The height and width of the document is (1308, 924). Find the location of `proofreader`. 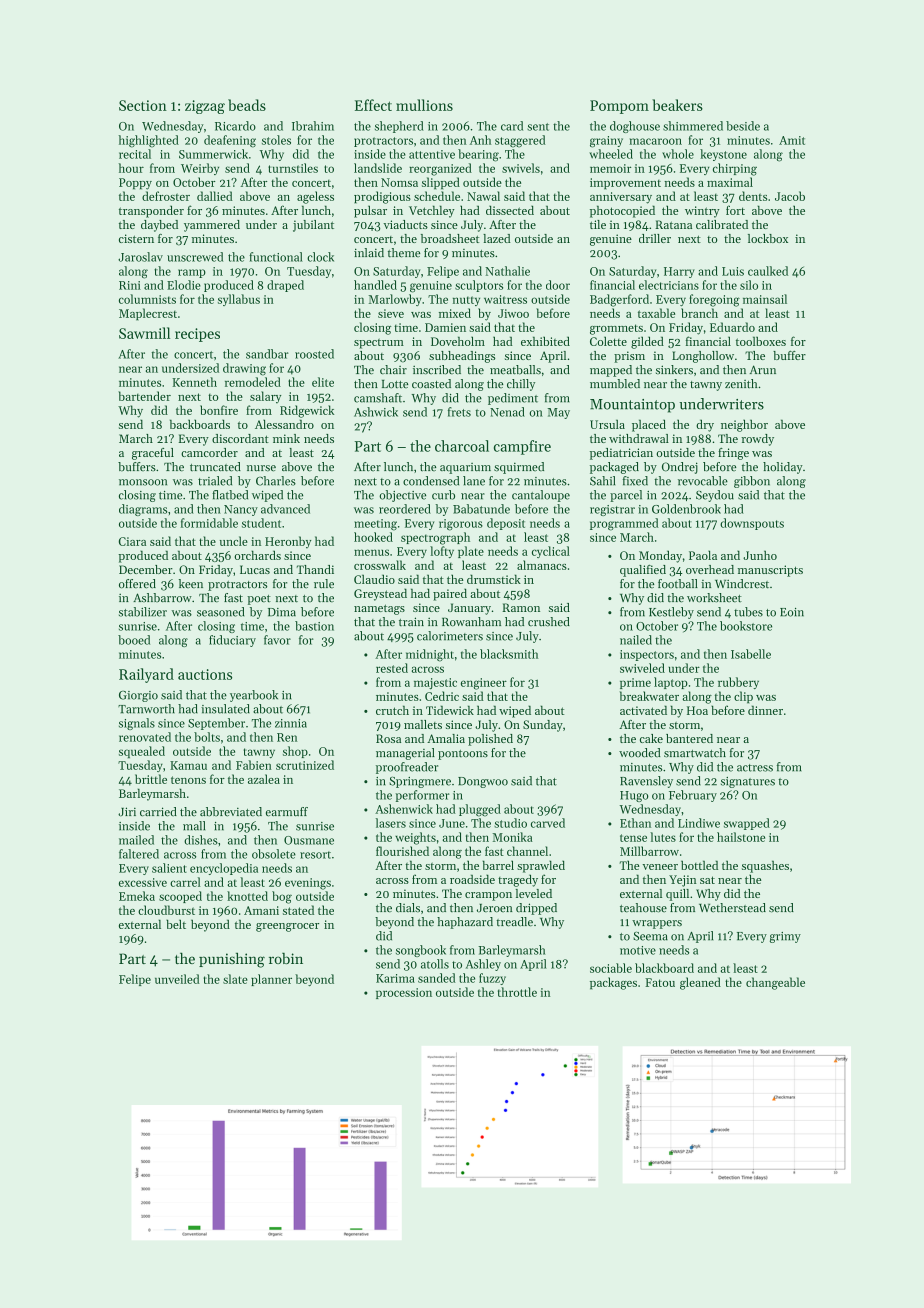

proofreader is located at coordinates (407, 768).
